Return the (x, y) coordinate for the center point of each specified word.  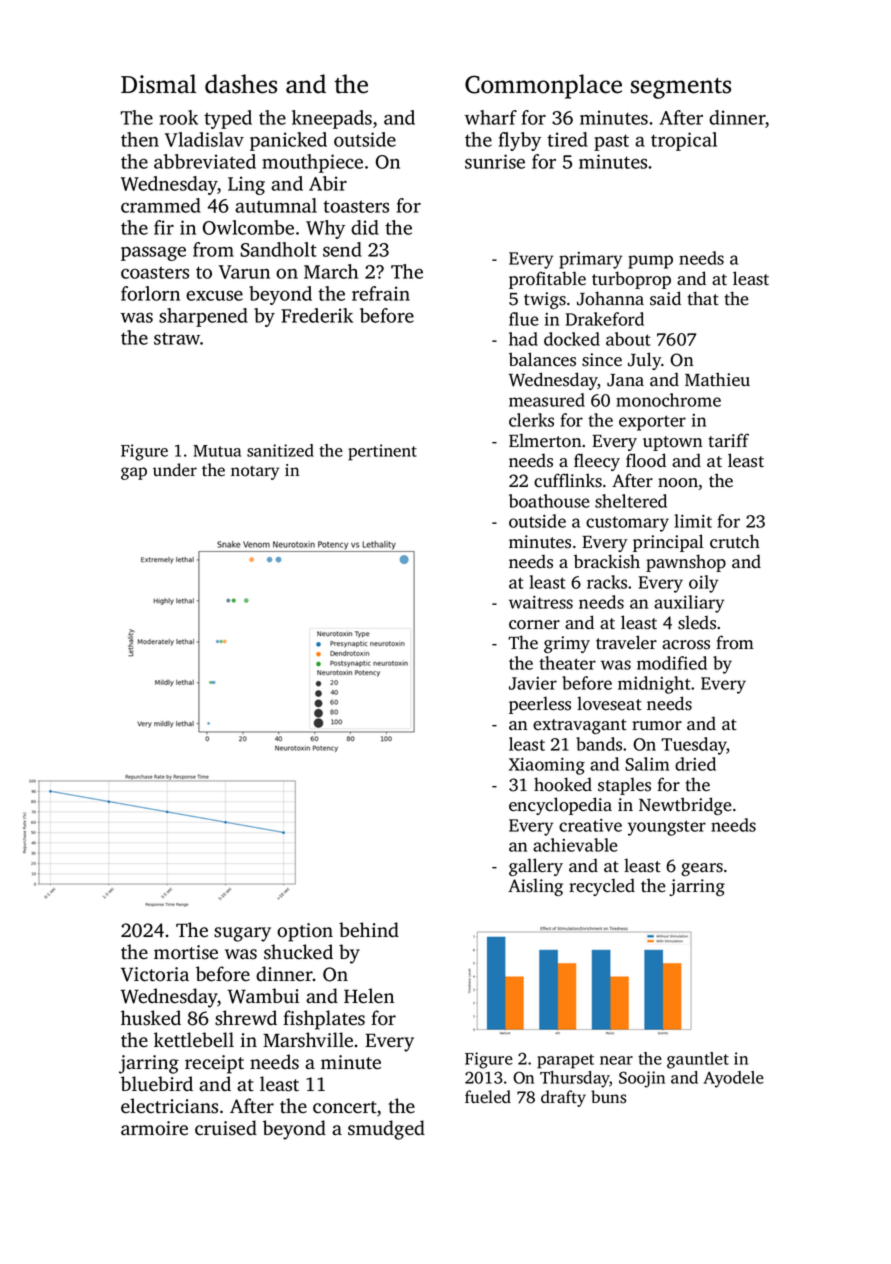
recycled (602, 887)
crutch (735, 541)
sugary (242, 934)
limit (693, 521)
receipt (214, 1064)
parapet (565, 1061)
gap (134, 473)
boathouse (549, 501)
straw (177, 338)
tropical (684, 141)
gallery (536, 867)
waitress (541, 602)
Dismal (159, 84)
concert (345, 1107)
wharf (491, 117)
